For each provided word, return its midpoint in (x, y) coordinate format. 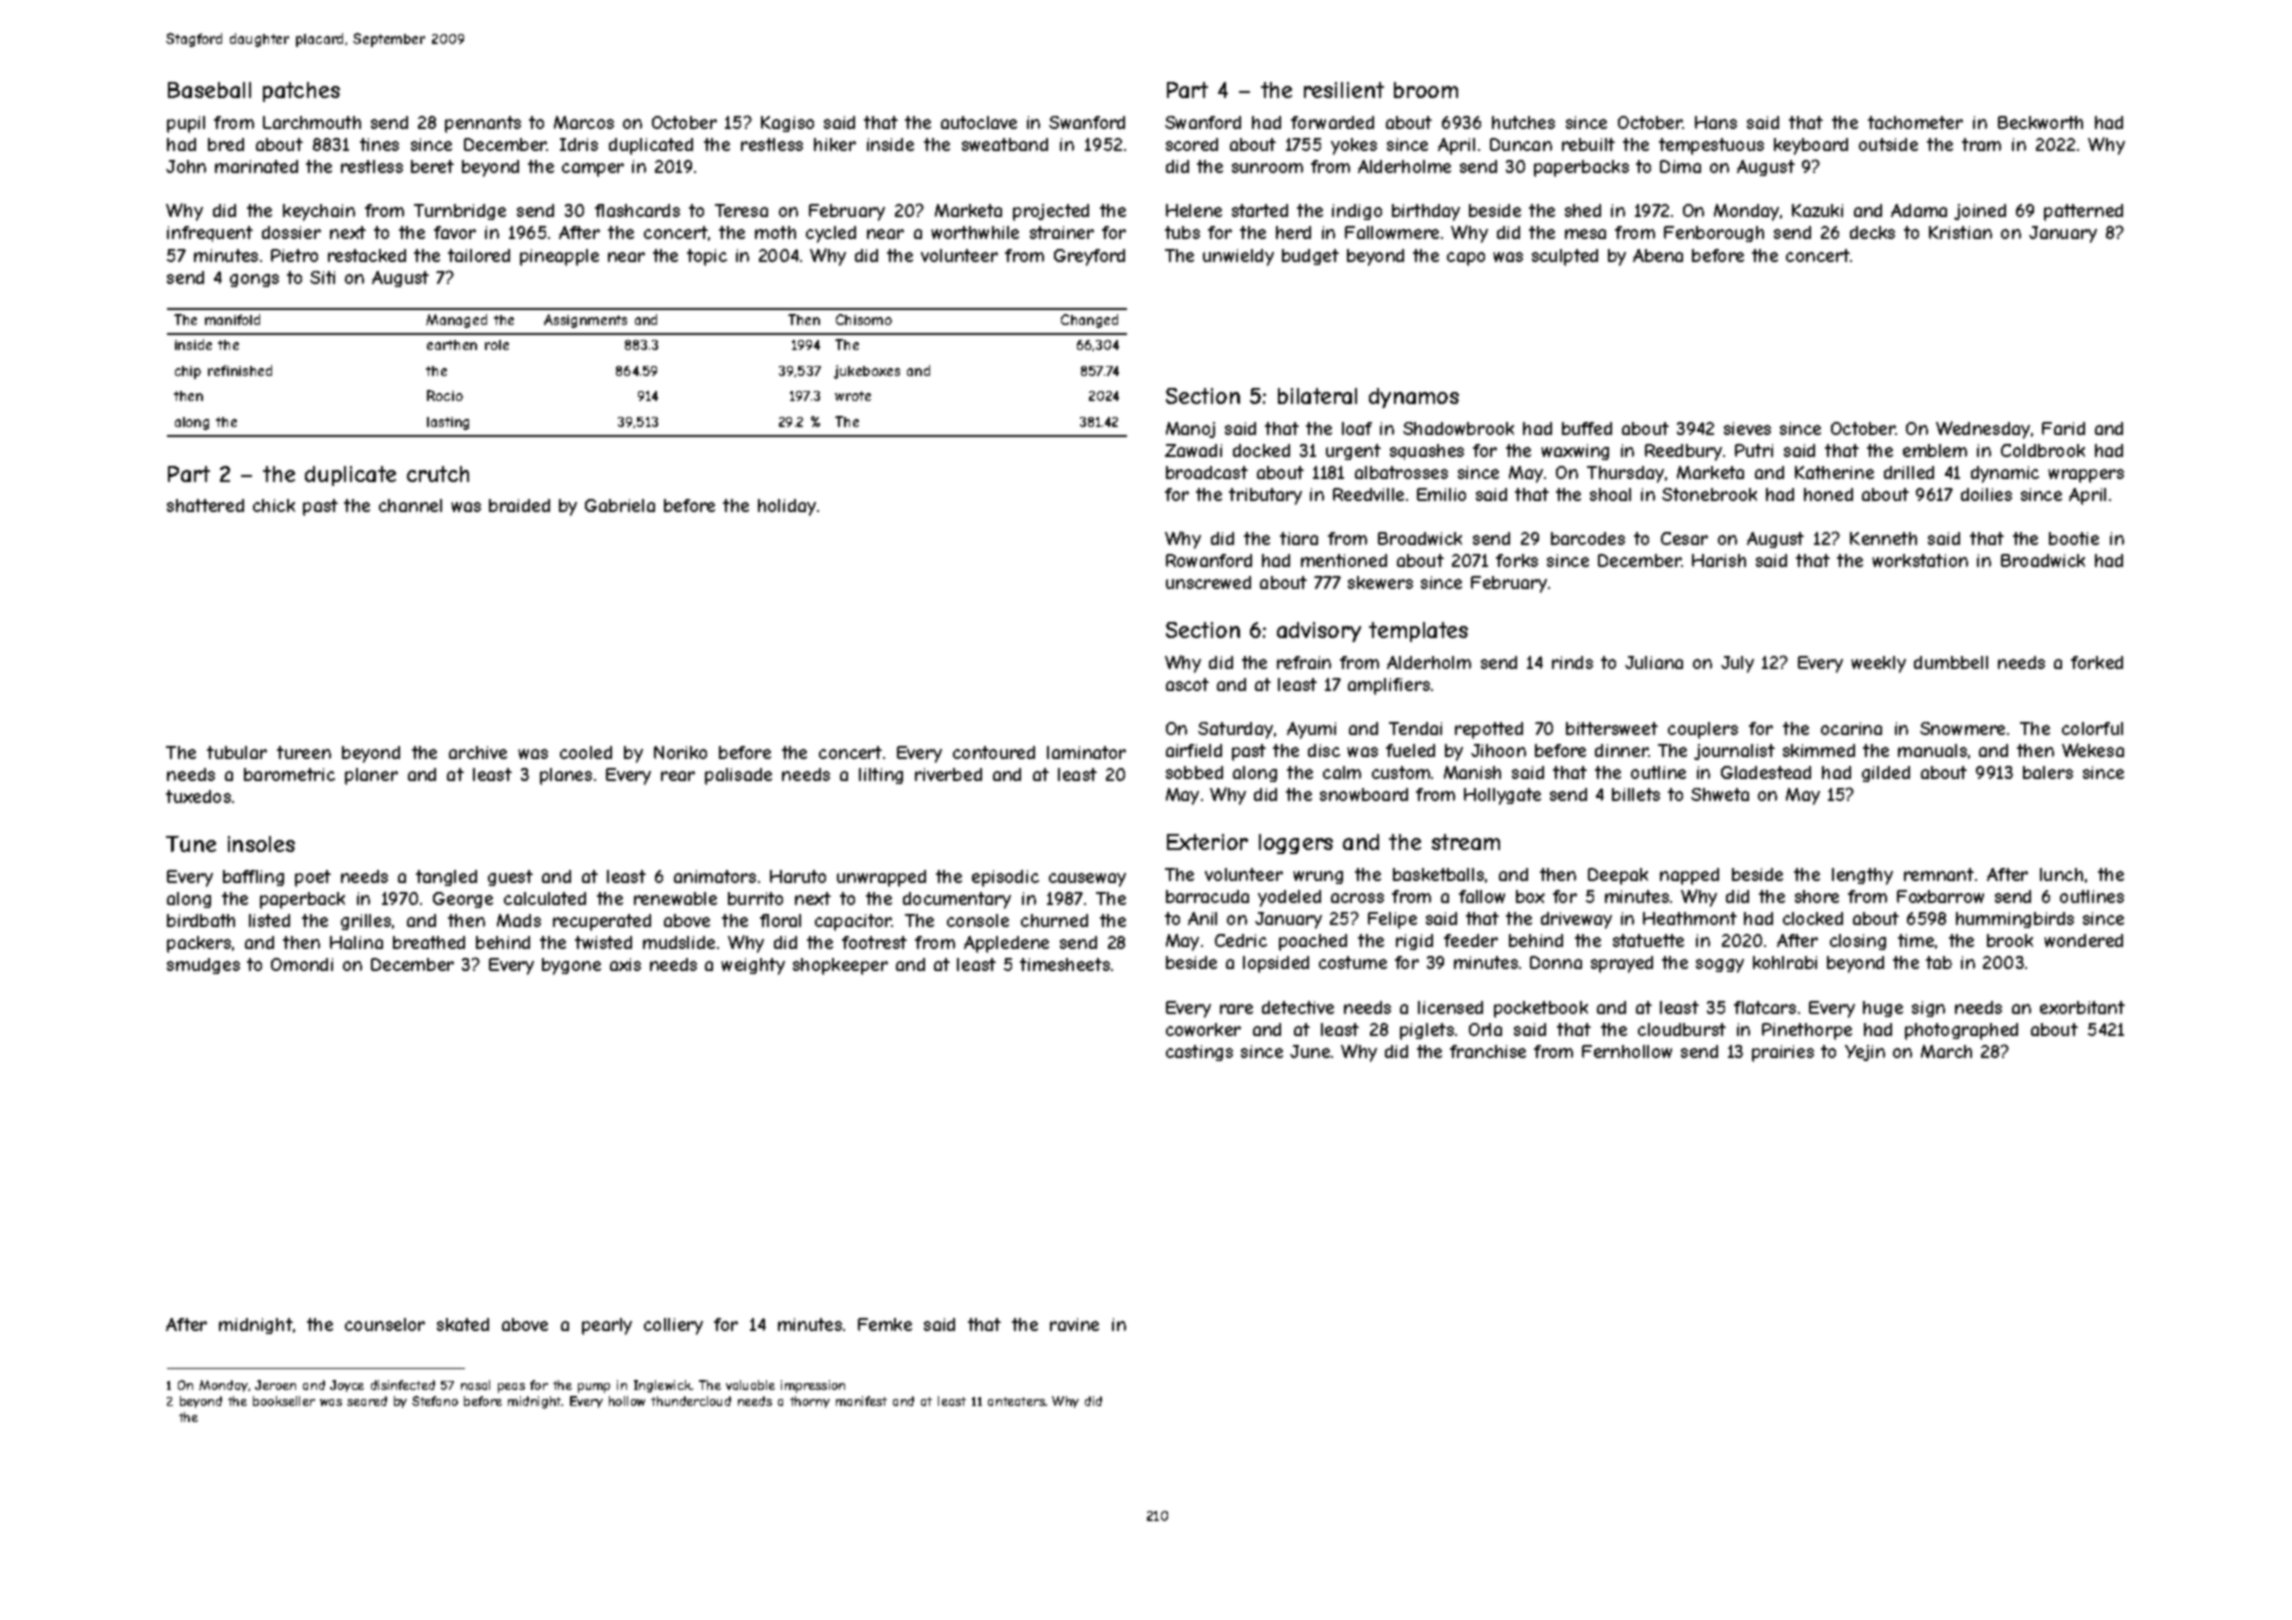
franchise (1488, 1051)
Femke (885, 1324)
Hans (1716, 122)
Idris (579, 144)
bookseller (284, 1401)
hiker (835, 144)
